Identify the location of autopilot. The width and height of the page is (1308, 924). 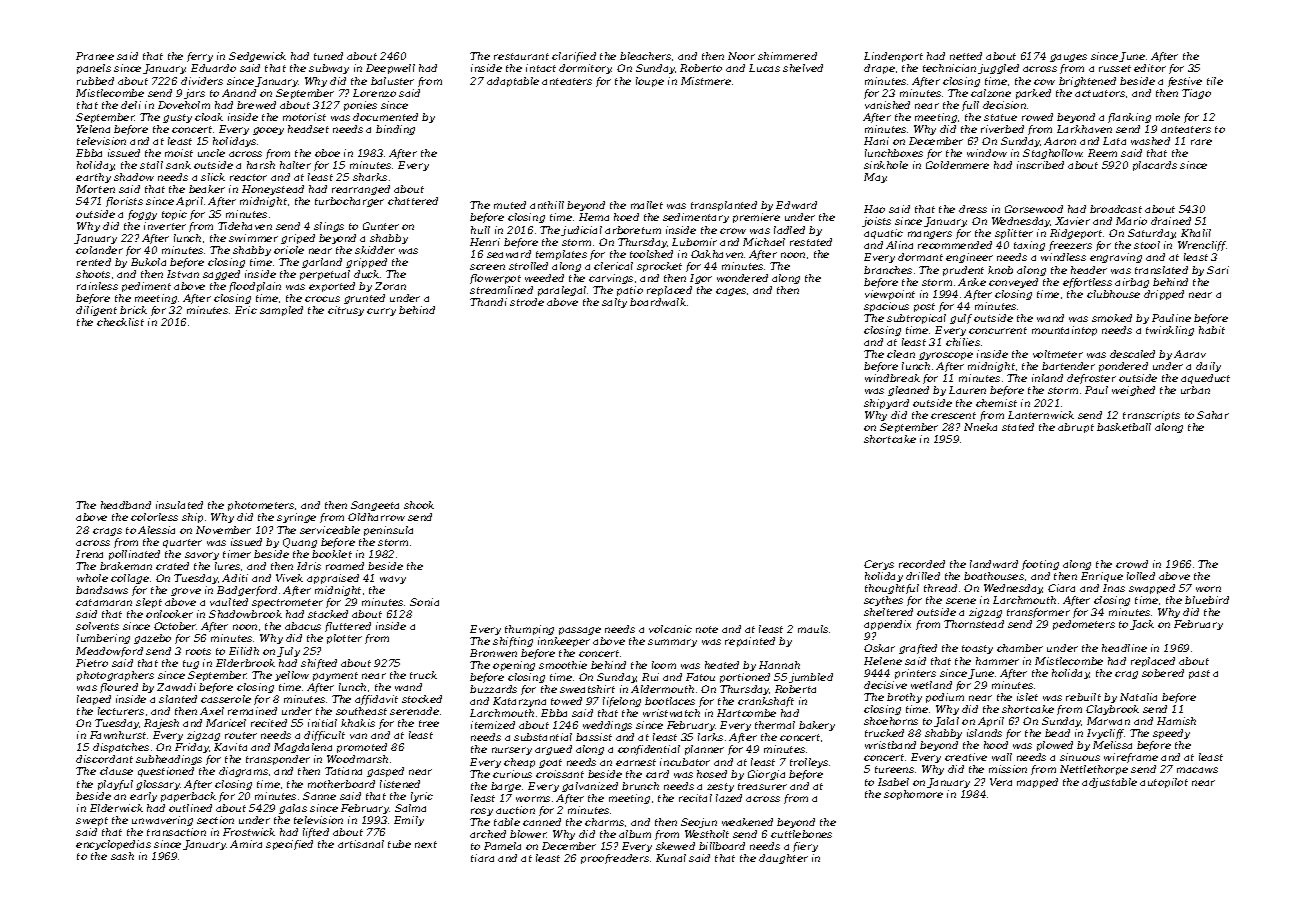
(1164, 783).
